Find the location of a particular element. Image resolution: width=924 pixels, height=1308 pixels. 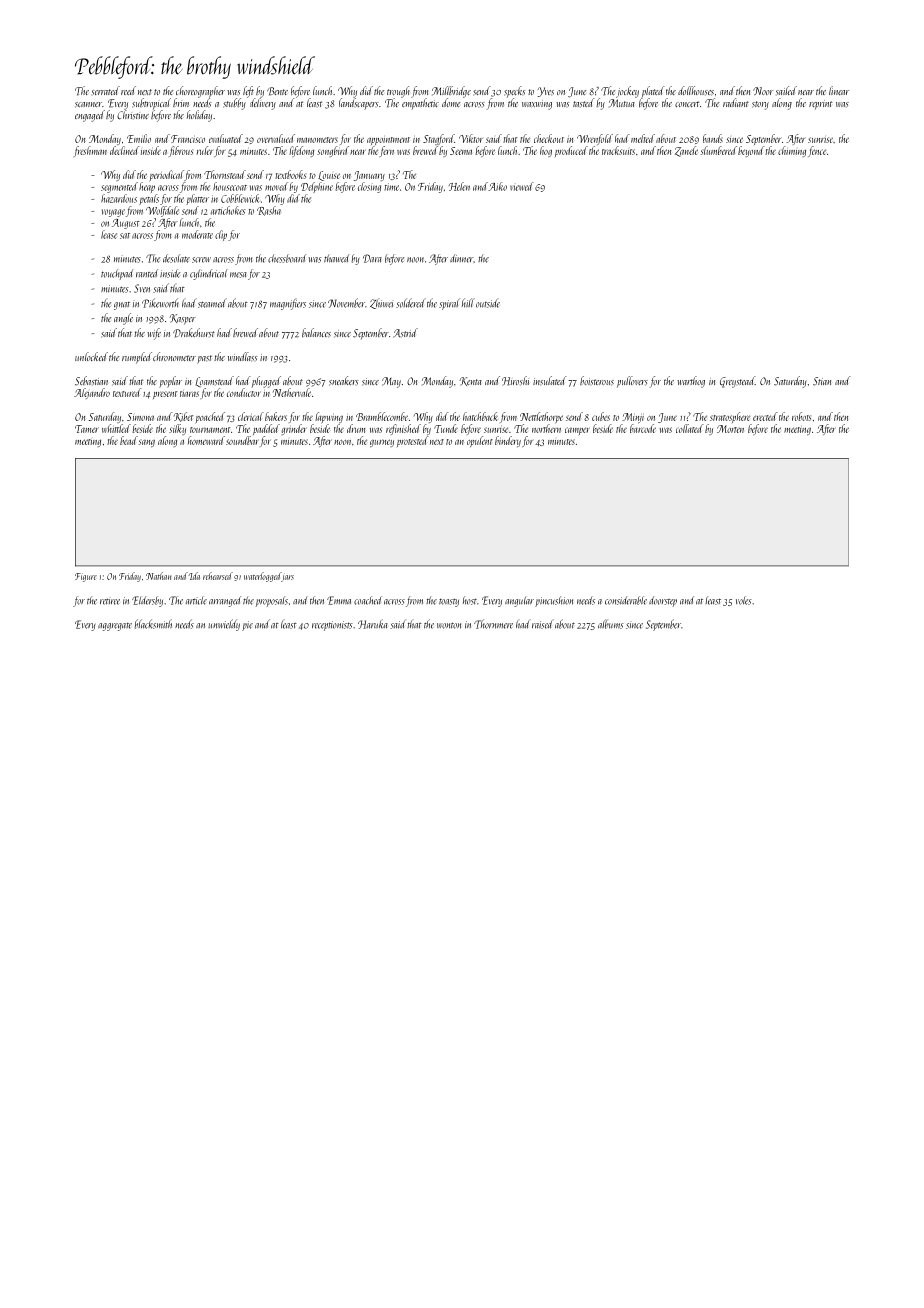

specks is located at coordinates (514, 92).
